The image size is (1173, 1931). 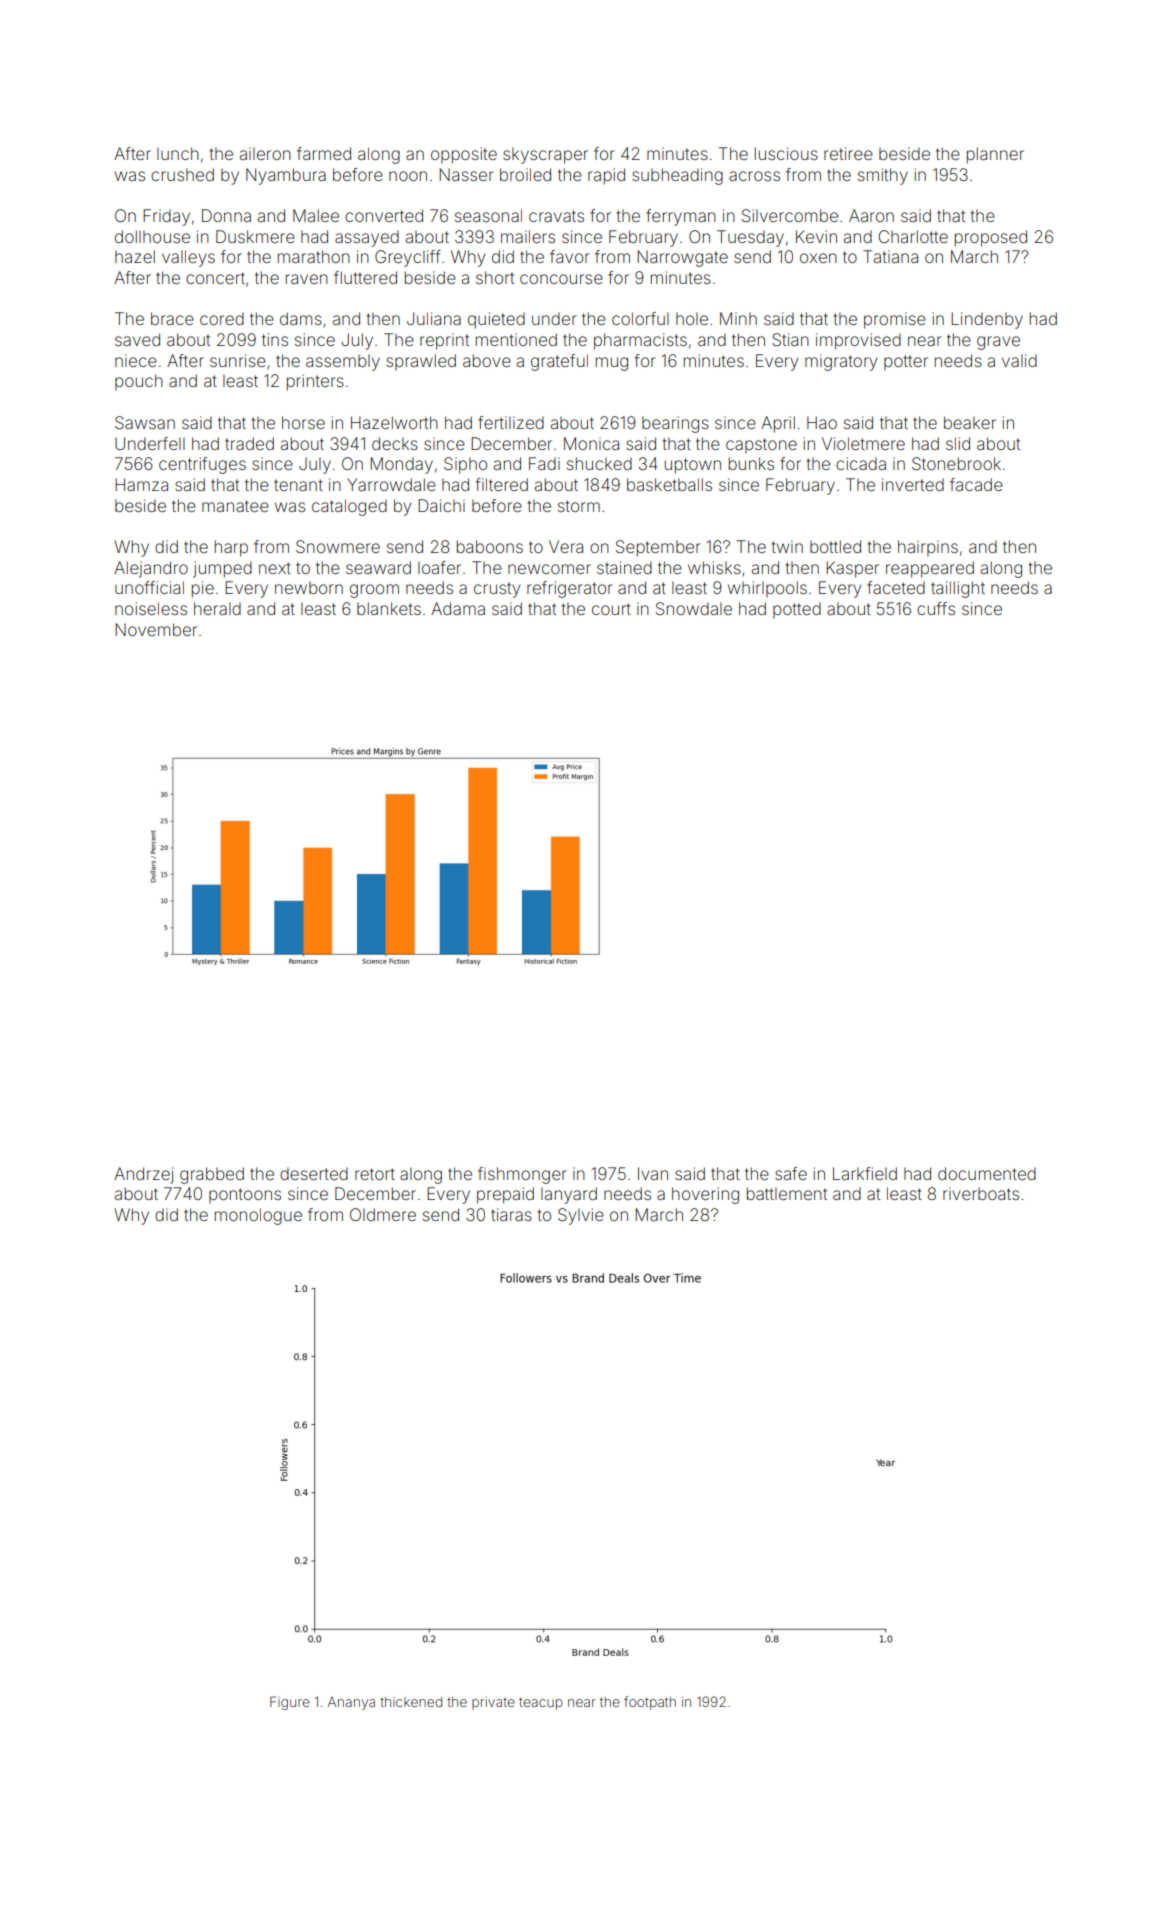 What do you see at coordinates (286, 176) in the image?
I see `Nyambura` at bounding box center [286, 176].
